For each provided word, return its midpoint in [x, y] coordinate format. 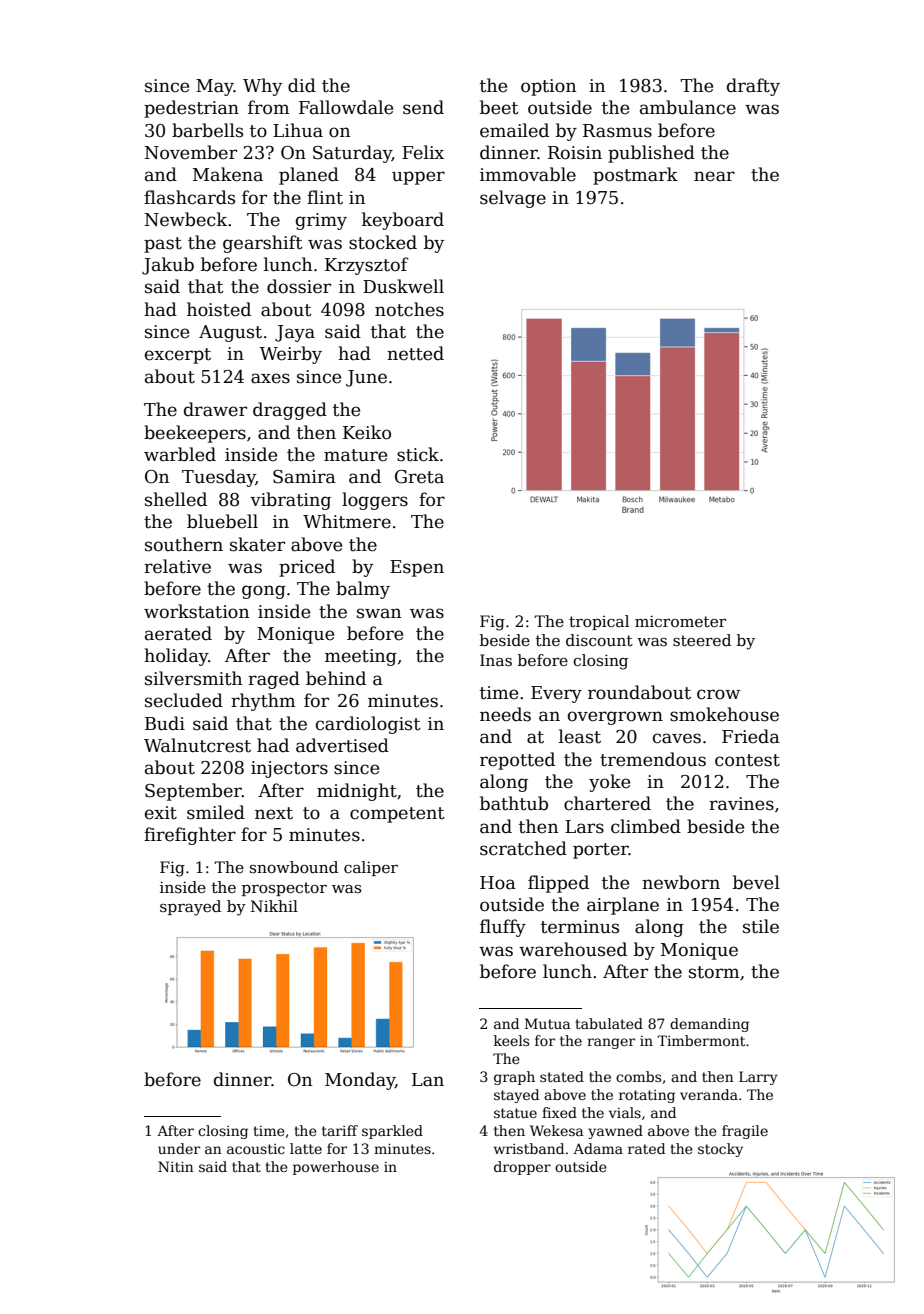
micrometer [680, 621]
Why [262, 87]
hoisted [219, 309]
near [714, 176]
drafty [753, 87]
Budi [165, 723]
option [548, 87]
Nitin [176, 1166]
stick [418, 454]
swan [379, 613]
